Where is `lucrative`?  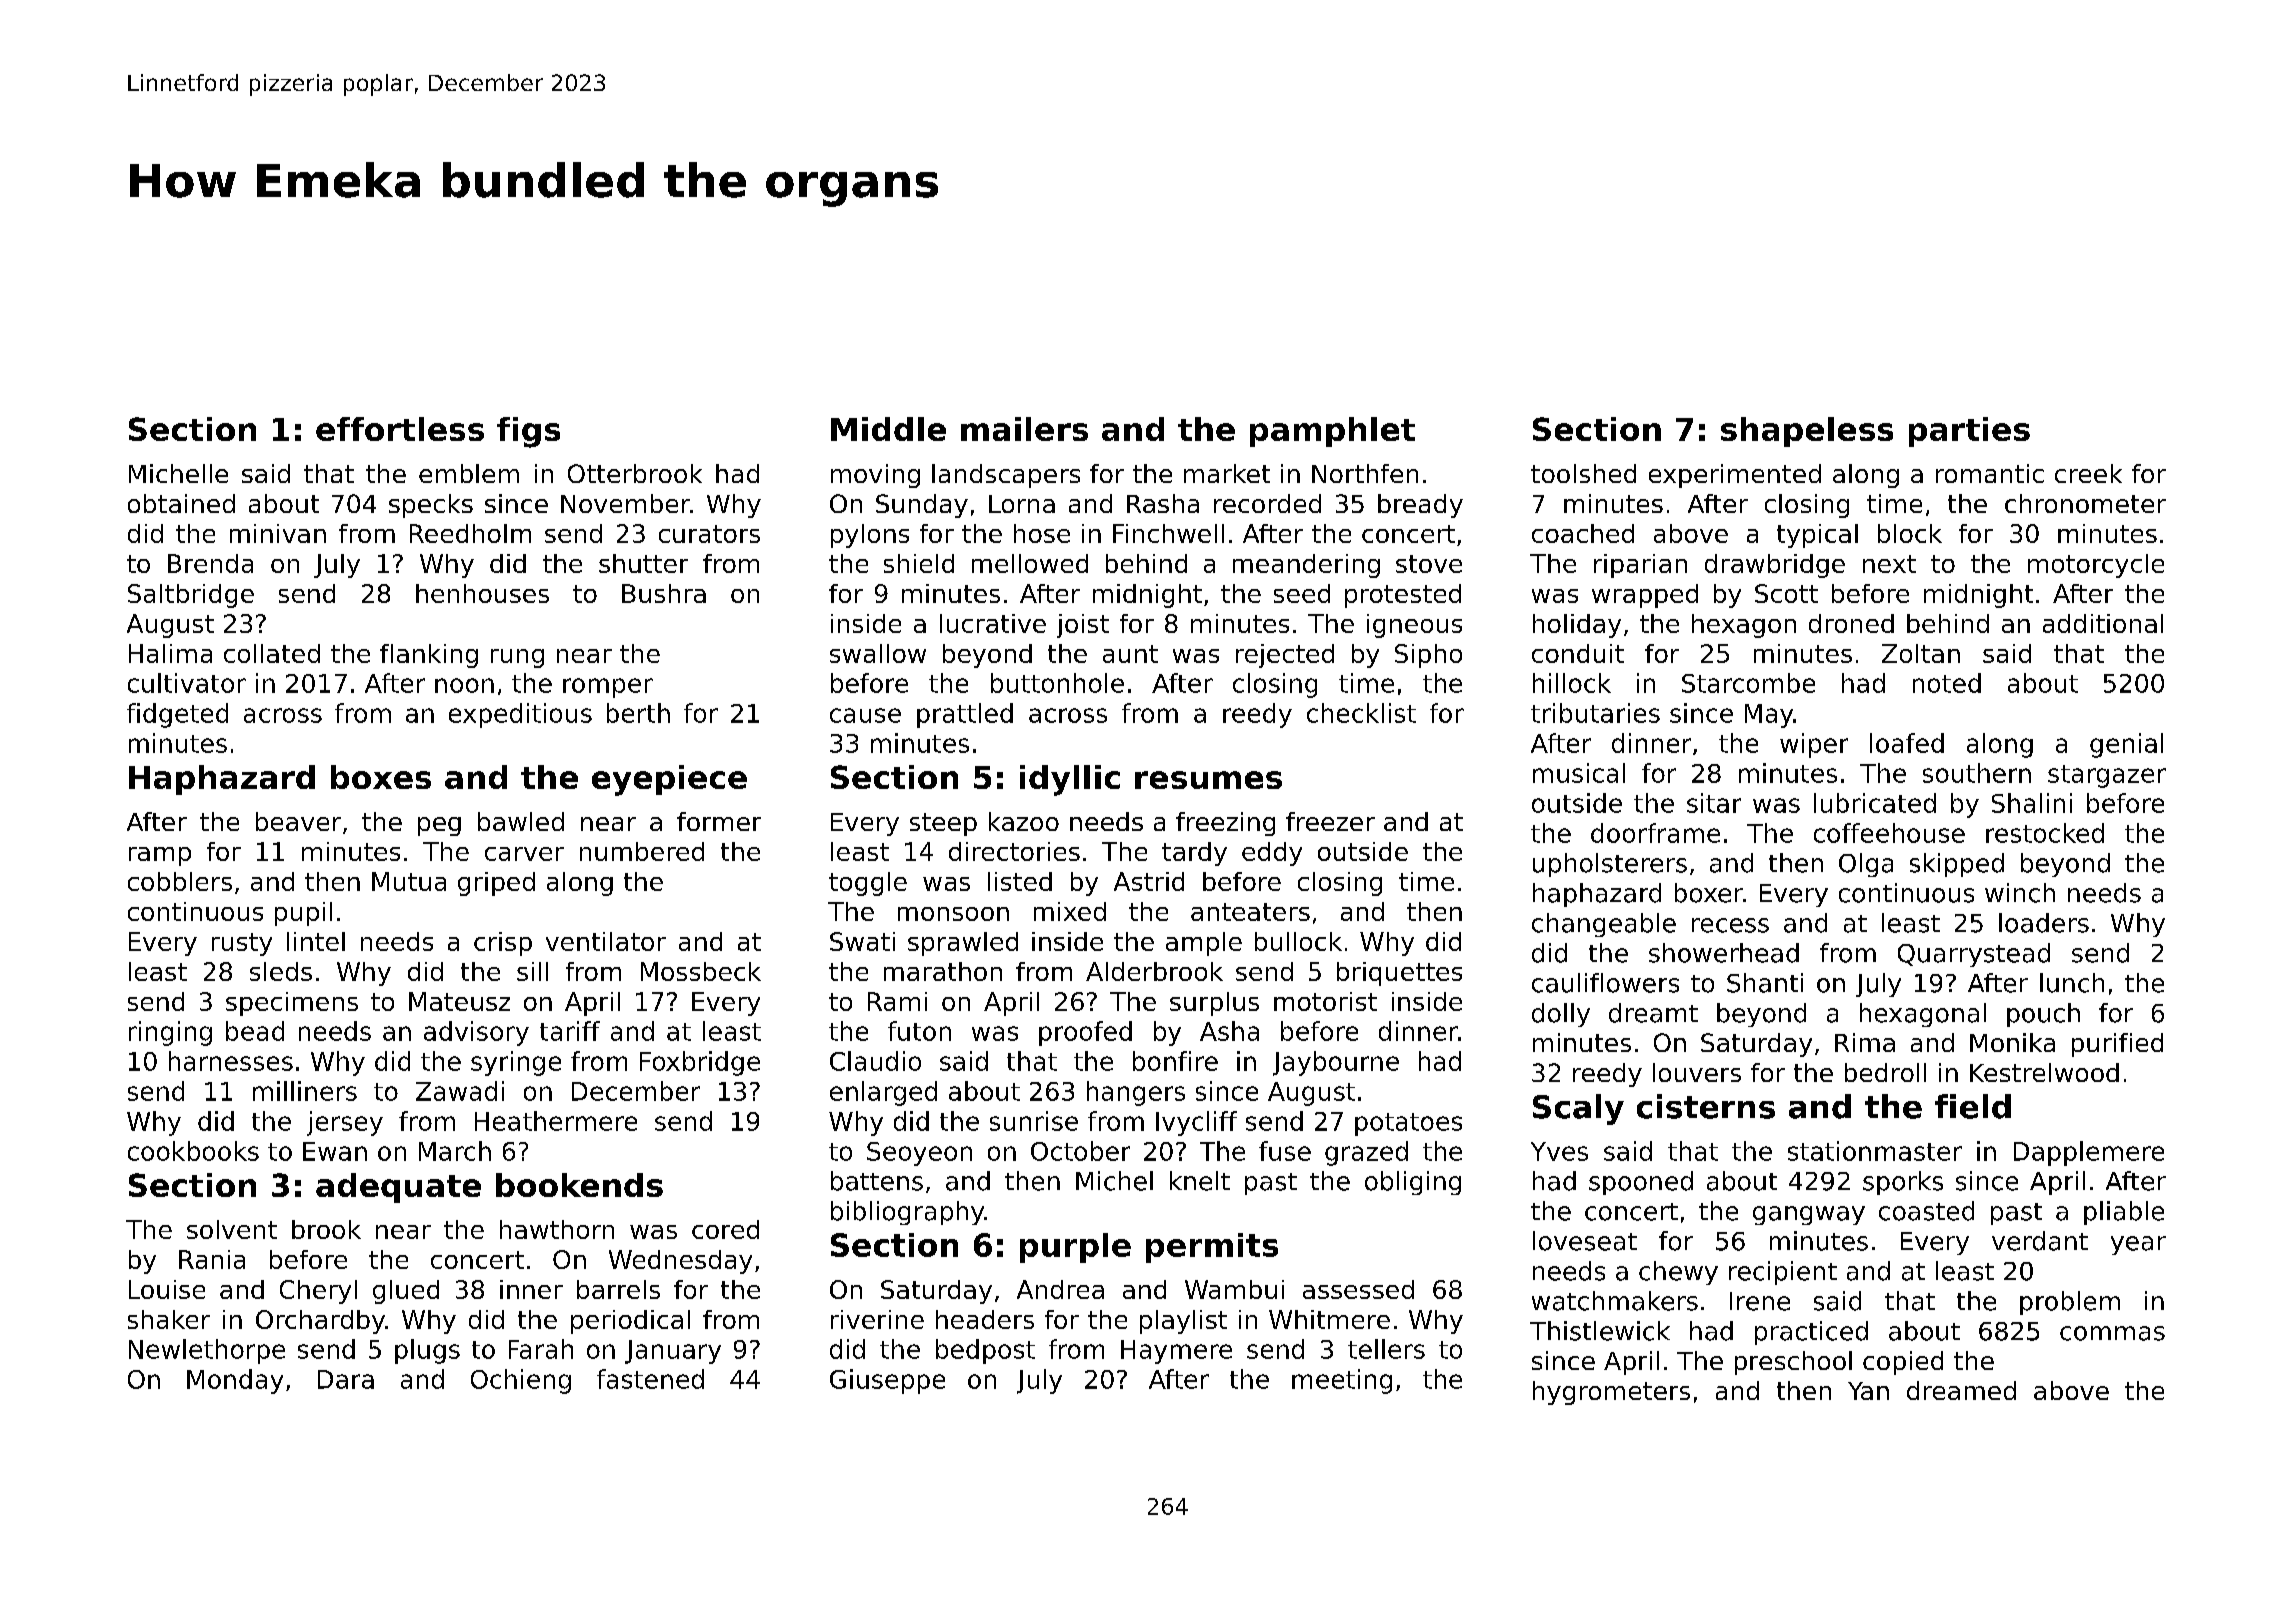
lucrative is located at coordinates (993, 623).
